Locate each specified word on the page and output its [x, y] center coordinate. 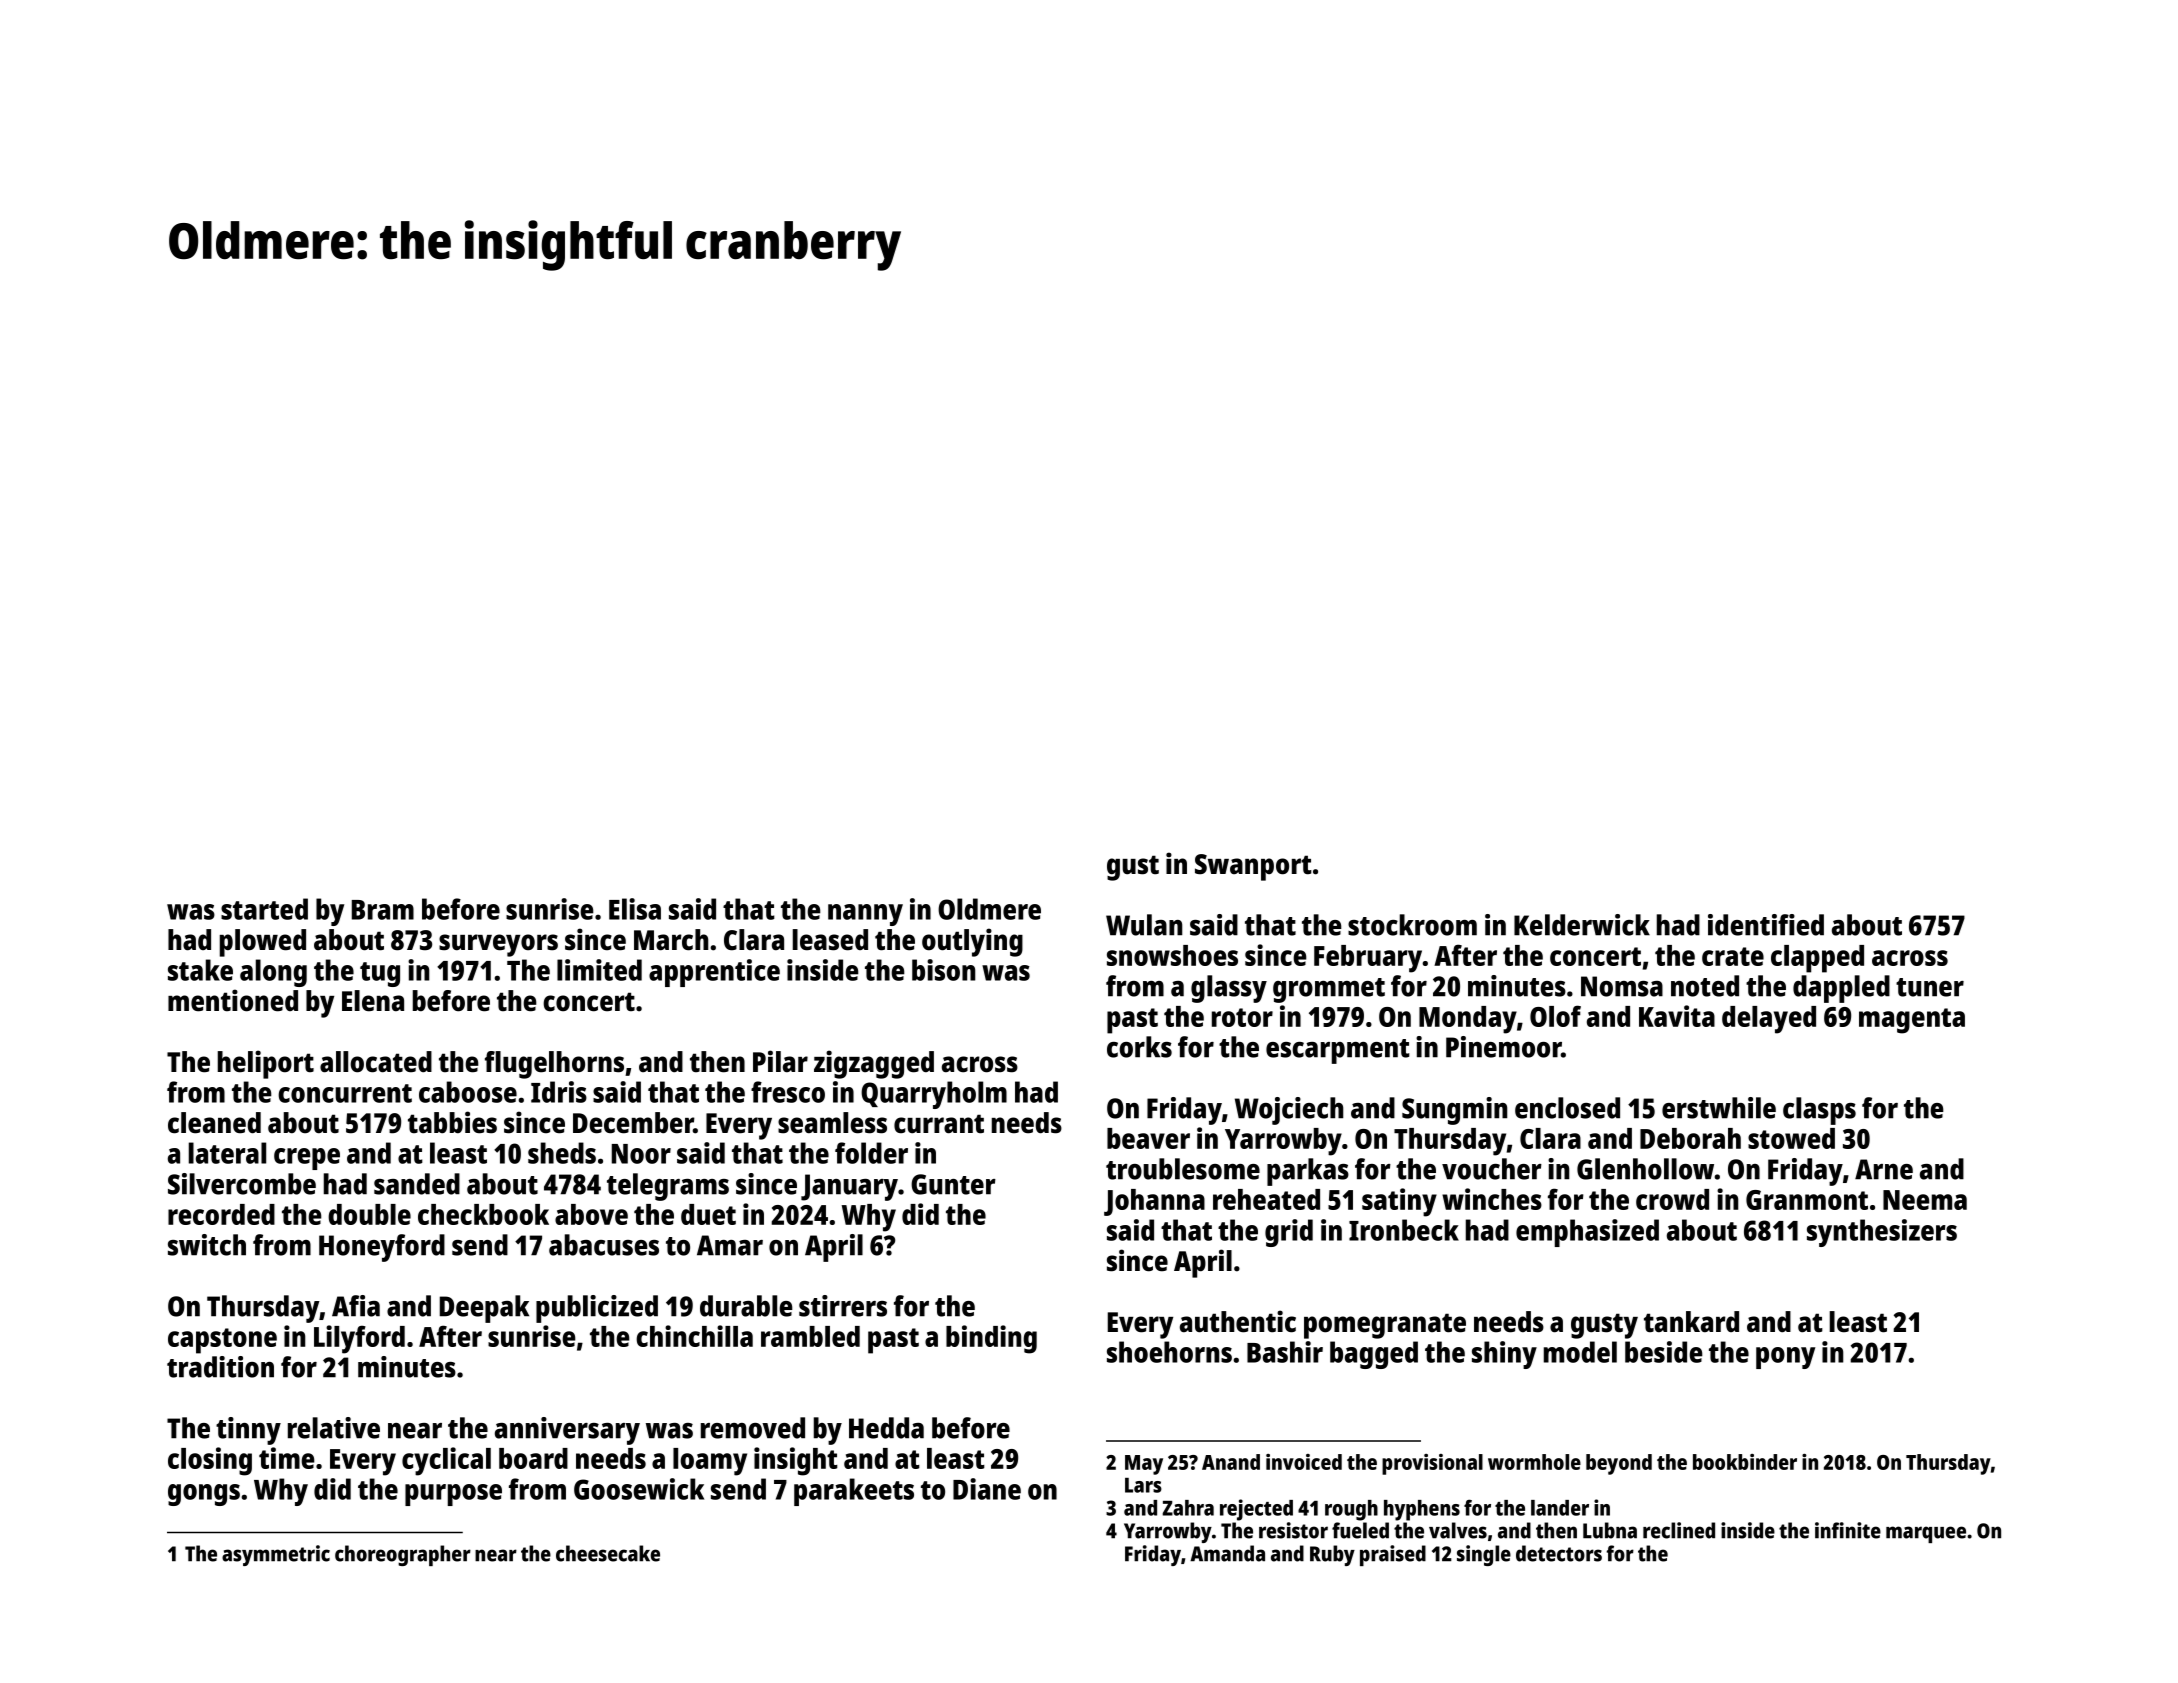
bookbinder [1745, 1462]
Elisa [635, 909]
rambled [810, 1336]
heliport [266, 1064]
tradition [220, 1367]
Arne [1884, 1169]
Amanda [1227, 1553]
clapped [1817, 959]
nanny [865, 915]
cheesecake [608, 1553]
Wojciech [1289, 1111]
